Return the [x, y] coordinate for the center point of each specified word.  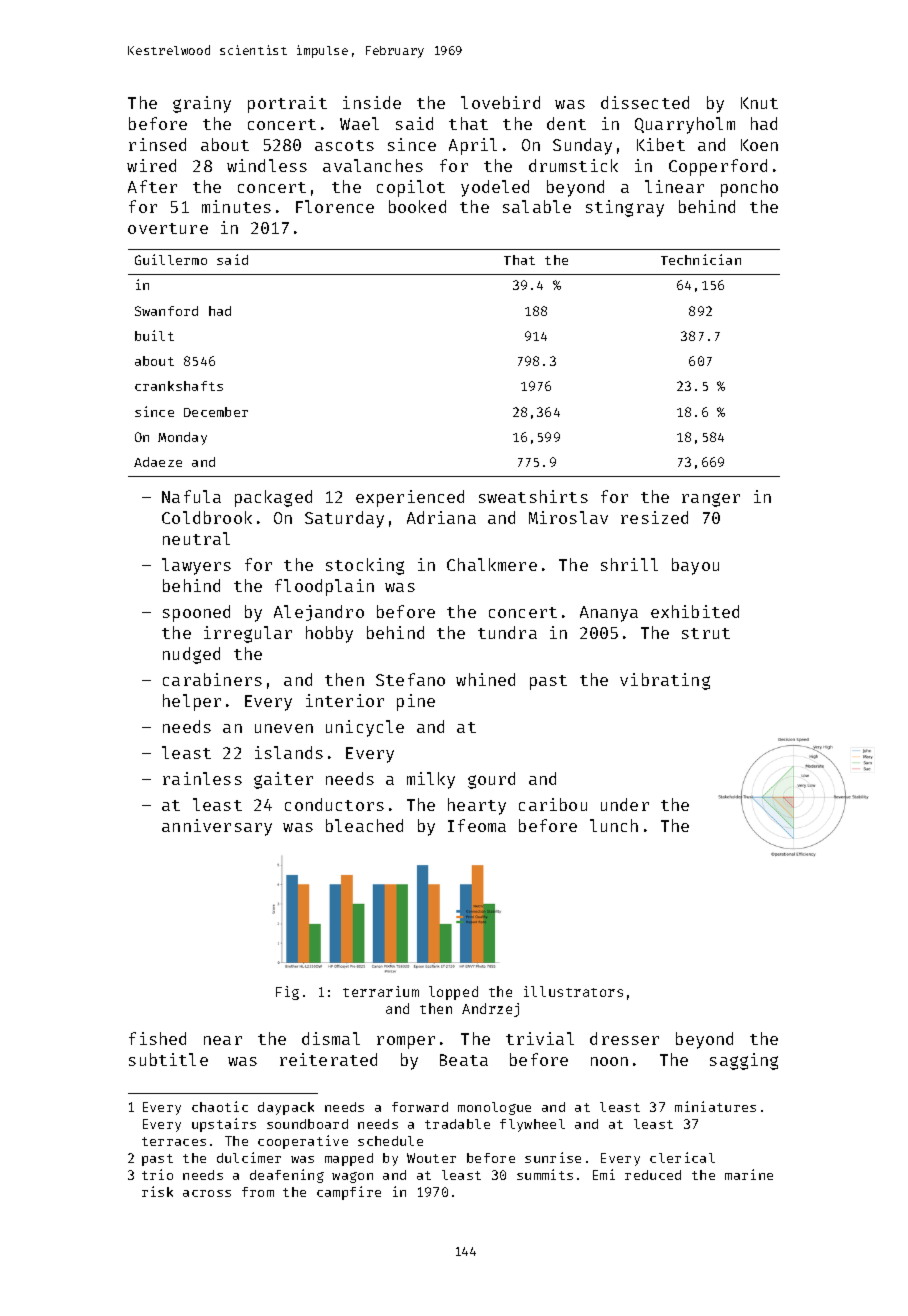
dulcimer [249, 1157]
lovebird [500, 102]
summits [545, 1174]
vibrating [665, 681]
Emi [604, 1174]
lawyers [196, 566]
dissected [645, 102]
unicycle [365, 728]
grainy [202, 104]
